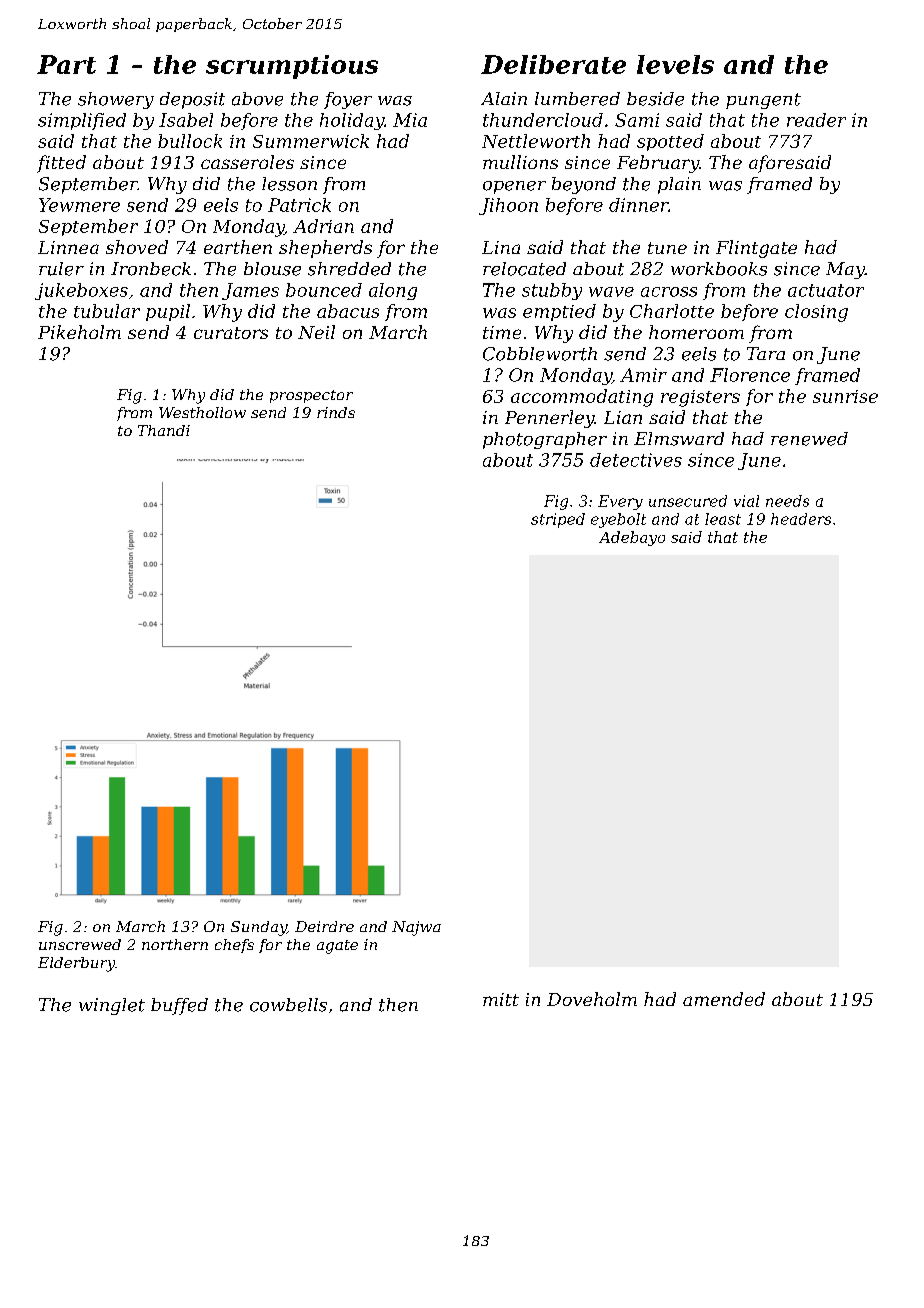 Image resolution: width=924 pixels, height=1308 pixels. Describe the element at coordinates (179, 1006) in the image. I see `buffed` at that location.
